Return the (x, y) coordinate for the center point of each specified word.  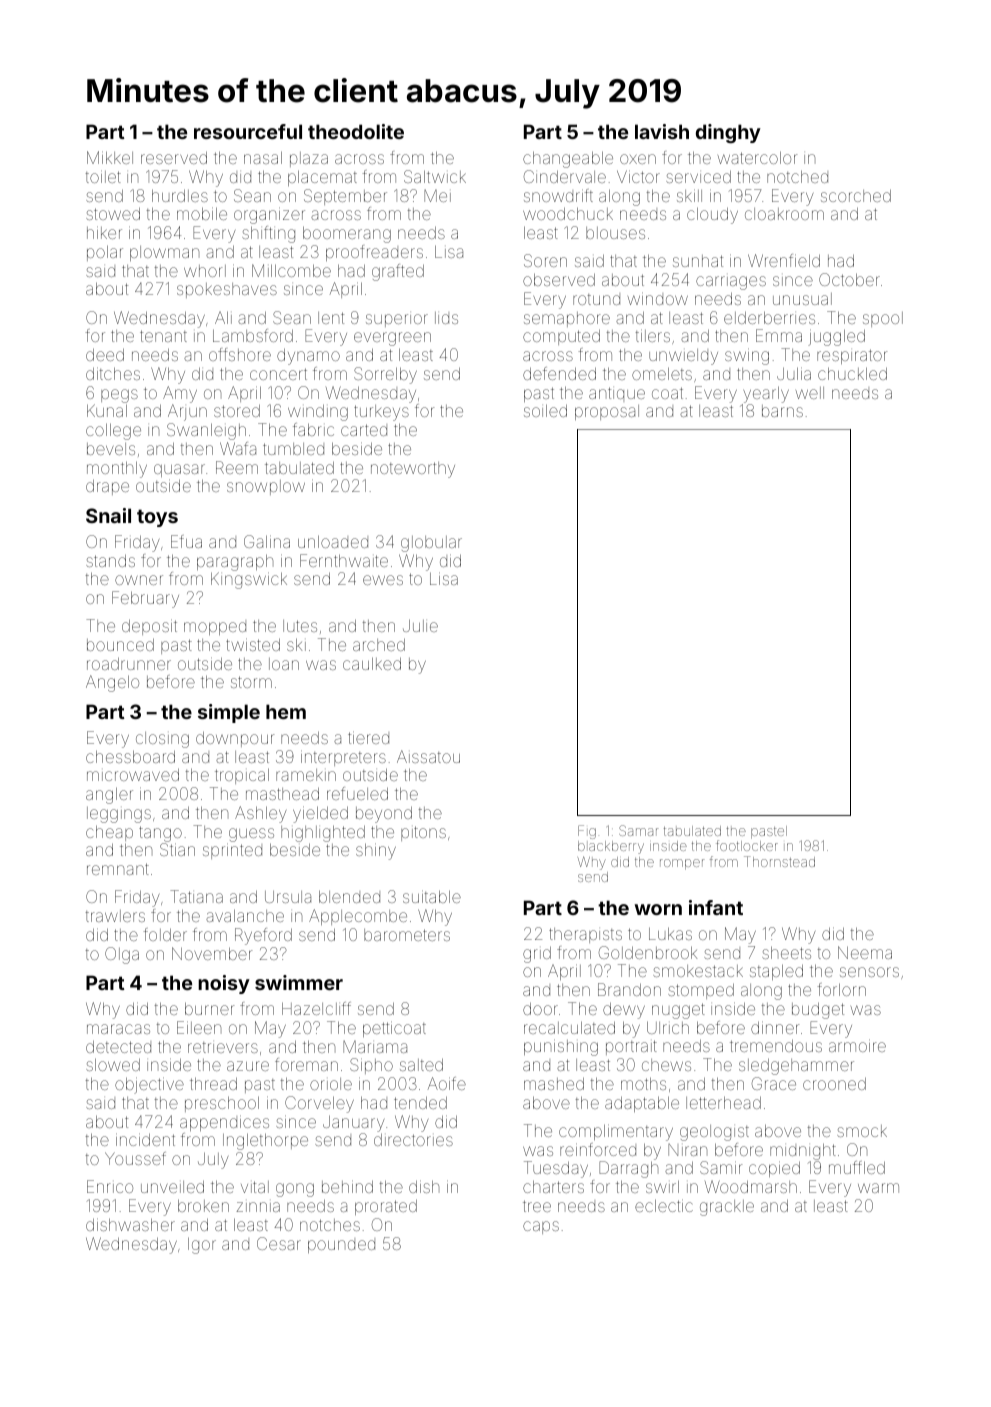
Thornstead (779, 861)
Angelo (112, 683)
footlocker (747, 845)
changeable (568, 159)
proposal (607, 412)
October (849, 279)
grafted (398, 272)
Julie (420, 625)
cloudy (712, 215)
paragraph (235, 562)
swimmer (299, 982)
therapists (585, 935)
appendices (224, 1123)
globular (431, 544)
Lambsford (253, 335)
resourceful (248, 131)
